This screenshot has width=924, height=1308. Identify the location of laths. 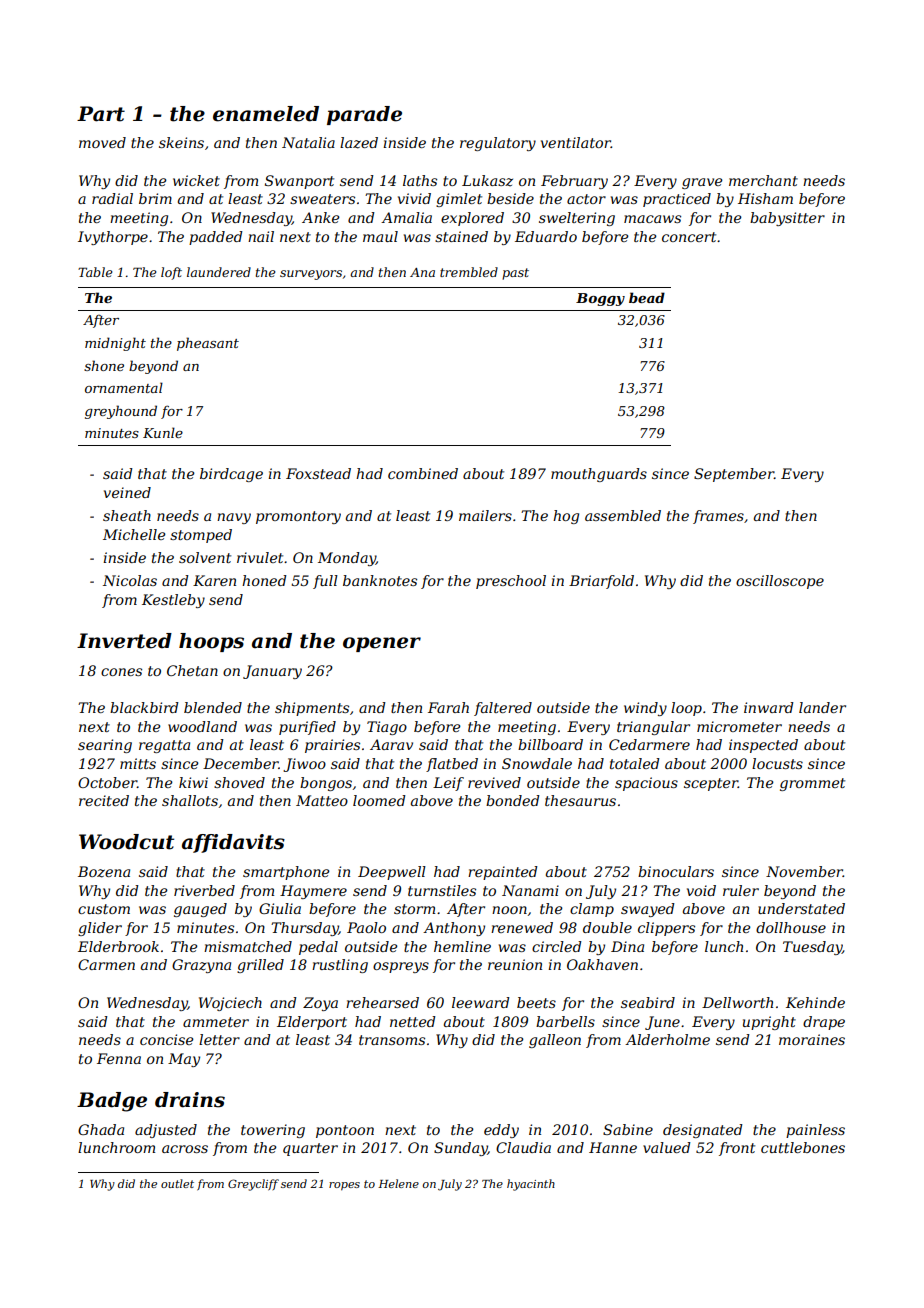
(420, 180).
